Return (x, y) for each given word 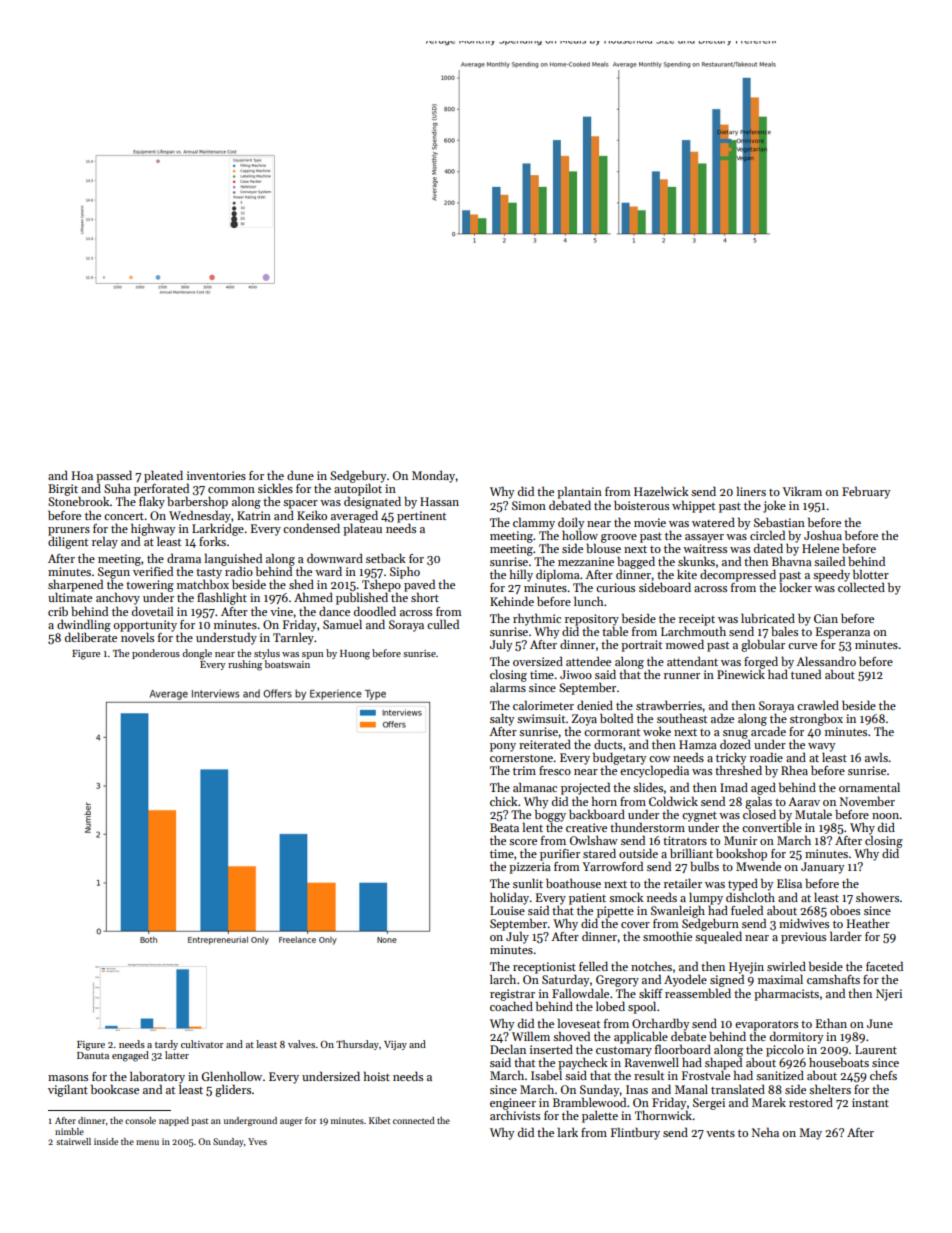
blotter (871, 574)
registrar (512, 995)
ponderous (156, 654)
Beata (504, 827)
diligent (68, 542)
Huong (355, 655)
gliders (233, 1090)
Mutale (813, 814)
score (523, 842)
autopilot (358, 490)
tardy (166, 1045)
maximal (780, 979)
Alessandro (826, 661)
